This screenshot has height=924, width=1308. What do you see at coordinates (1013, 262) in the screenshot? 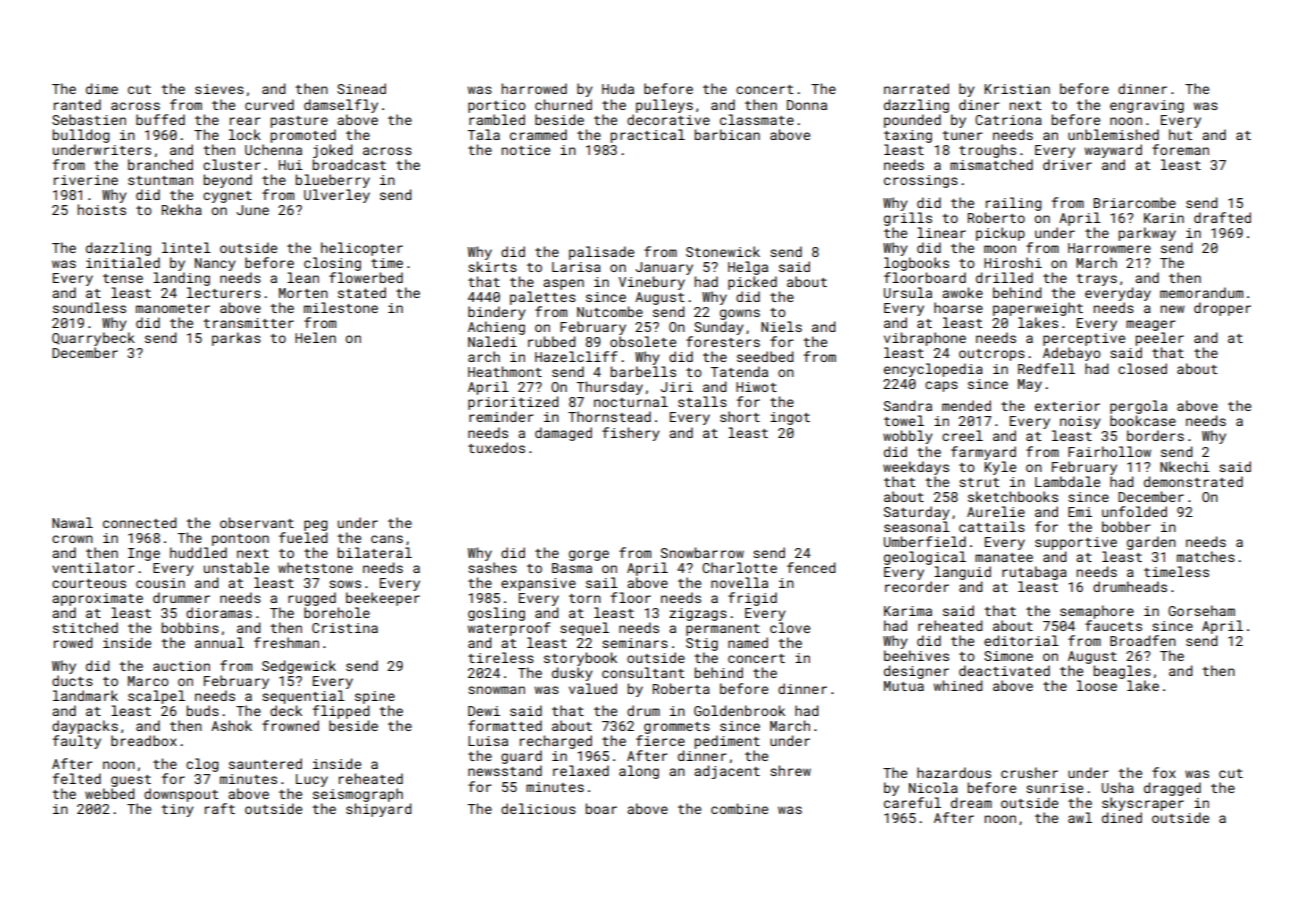
I see `Hiroshi` at bounding box center [1013, 262].
